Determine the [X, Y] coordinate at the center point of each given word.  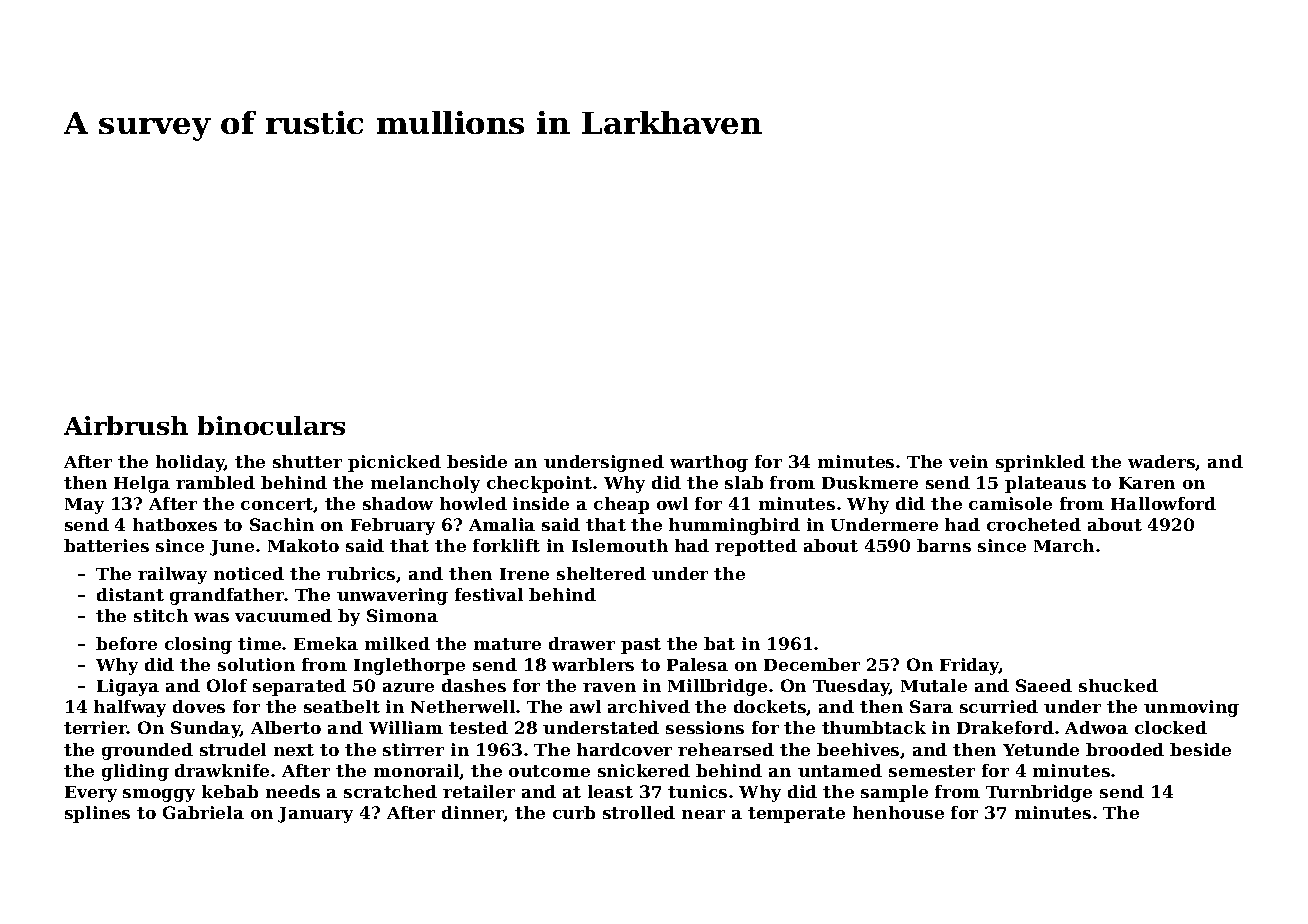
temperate [796, 815]
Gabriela [203, 812]
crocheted [1034, 524]
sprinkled [1040, 463]
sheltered [601, 573]
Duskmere [870, 482]
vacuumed [283, 615]
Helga [142, 484]
